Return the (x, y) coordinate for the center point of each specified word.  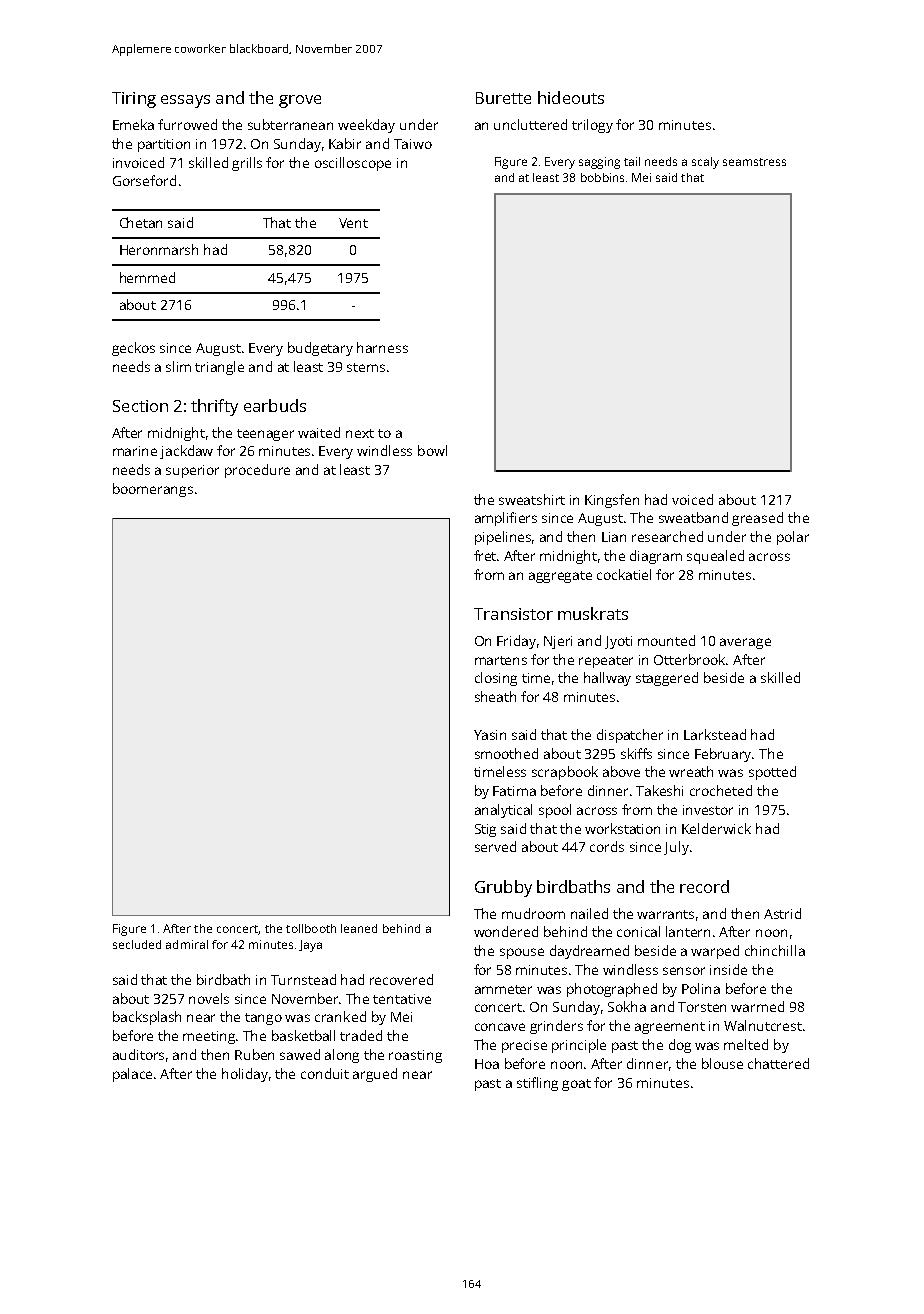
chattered (778, 1063)
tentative (402, 999)
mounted (666, 640)
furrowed (187, 124)
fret (486, 555)
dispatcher (630, 736)
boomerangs (153, 490)
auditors (138, 1054)
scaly (705, 163)
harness (382, 347)
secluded (137, 944)
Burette (503, 98)
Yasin (490, 735)
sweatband (693, 517)
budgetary (320, 349)
